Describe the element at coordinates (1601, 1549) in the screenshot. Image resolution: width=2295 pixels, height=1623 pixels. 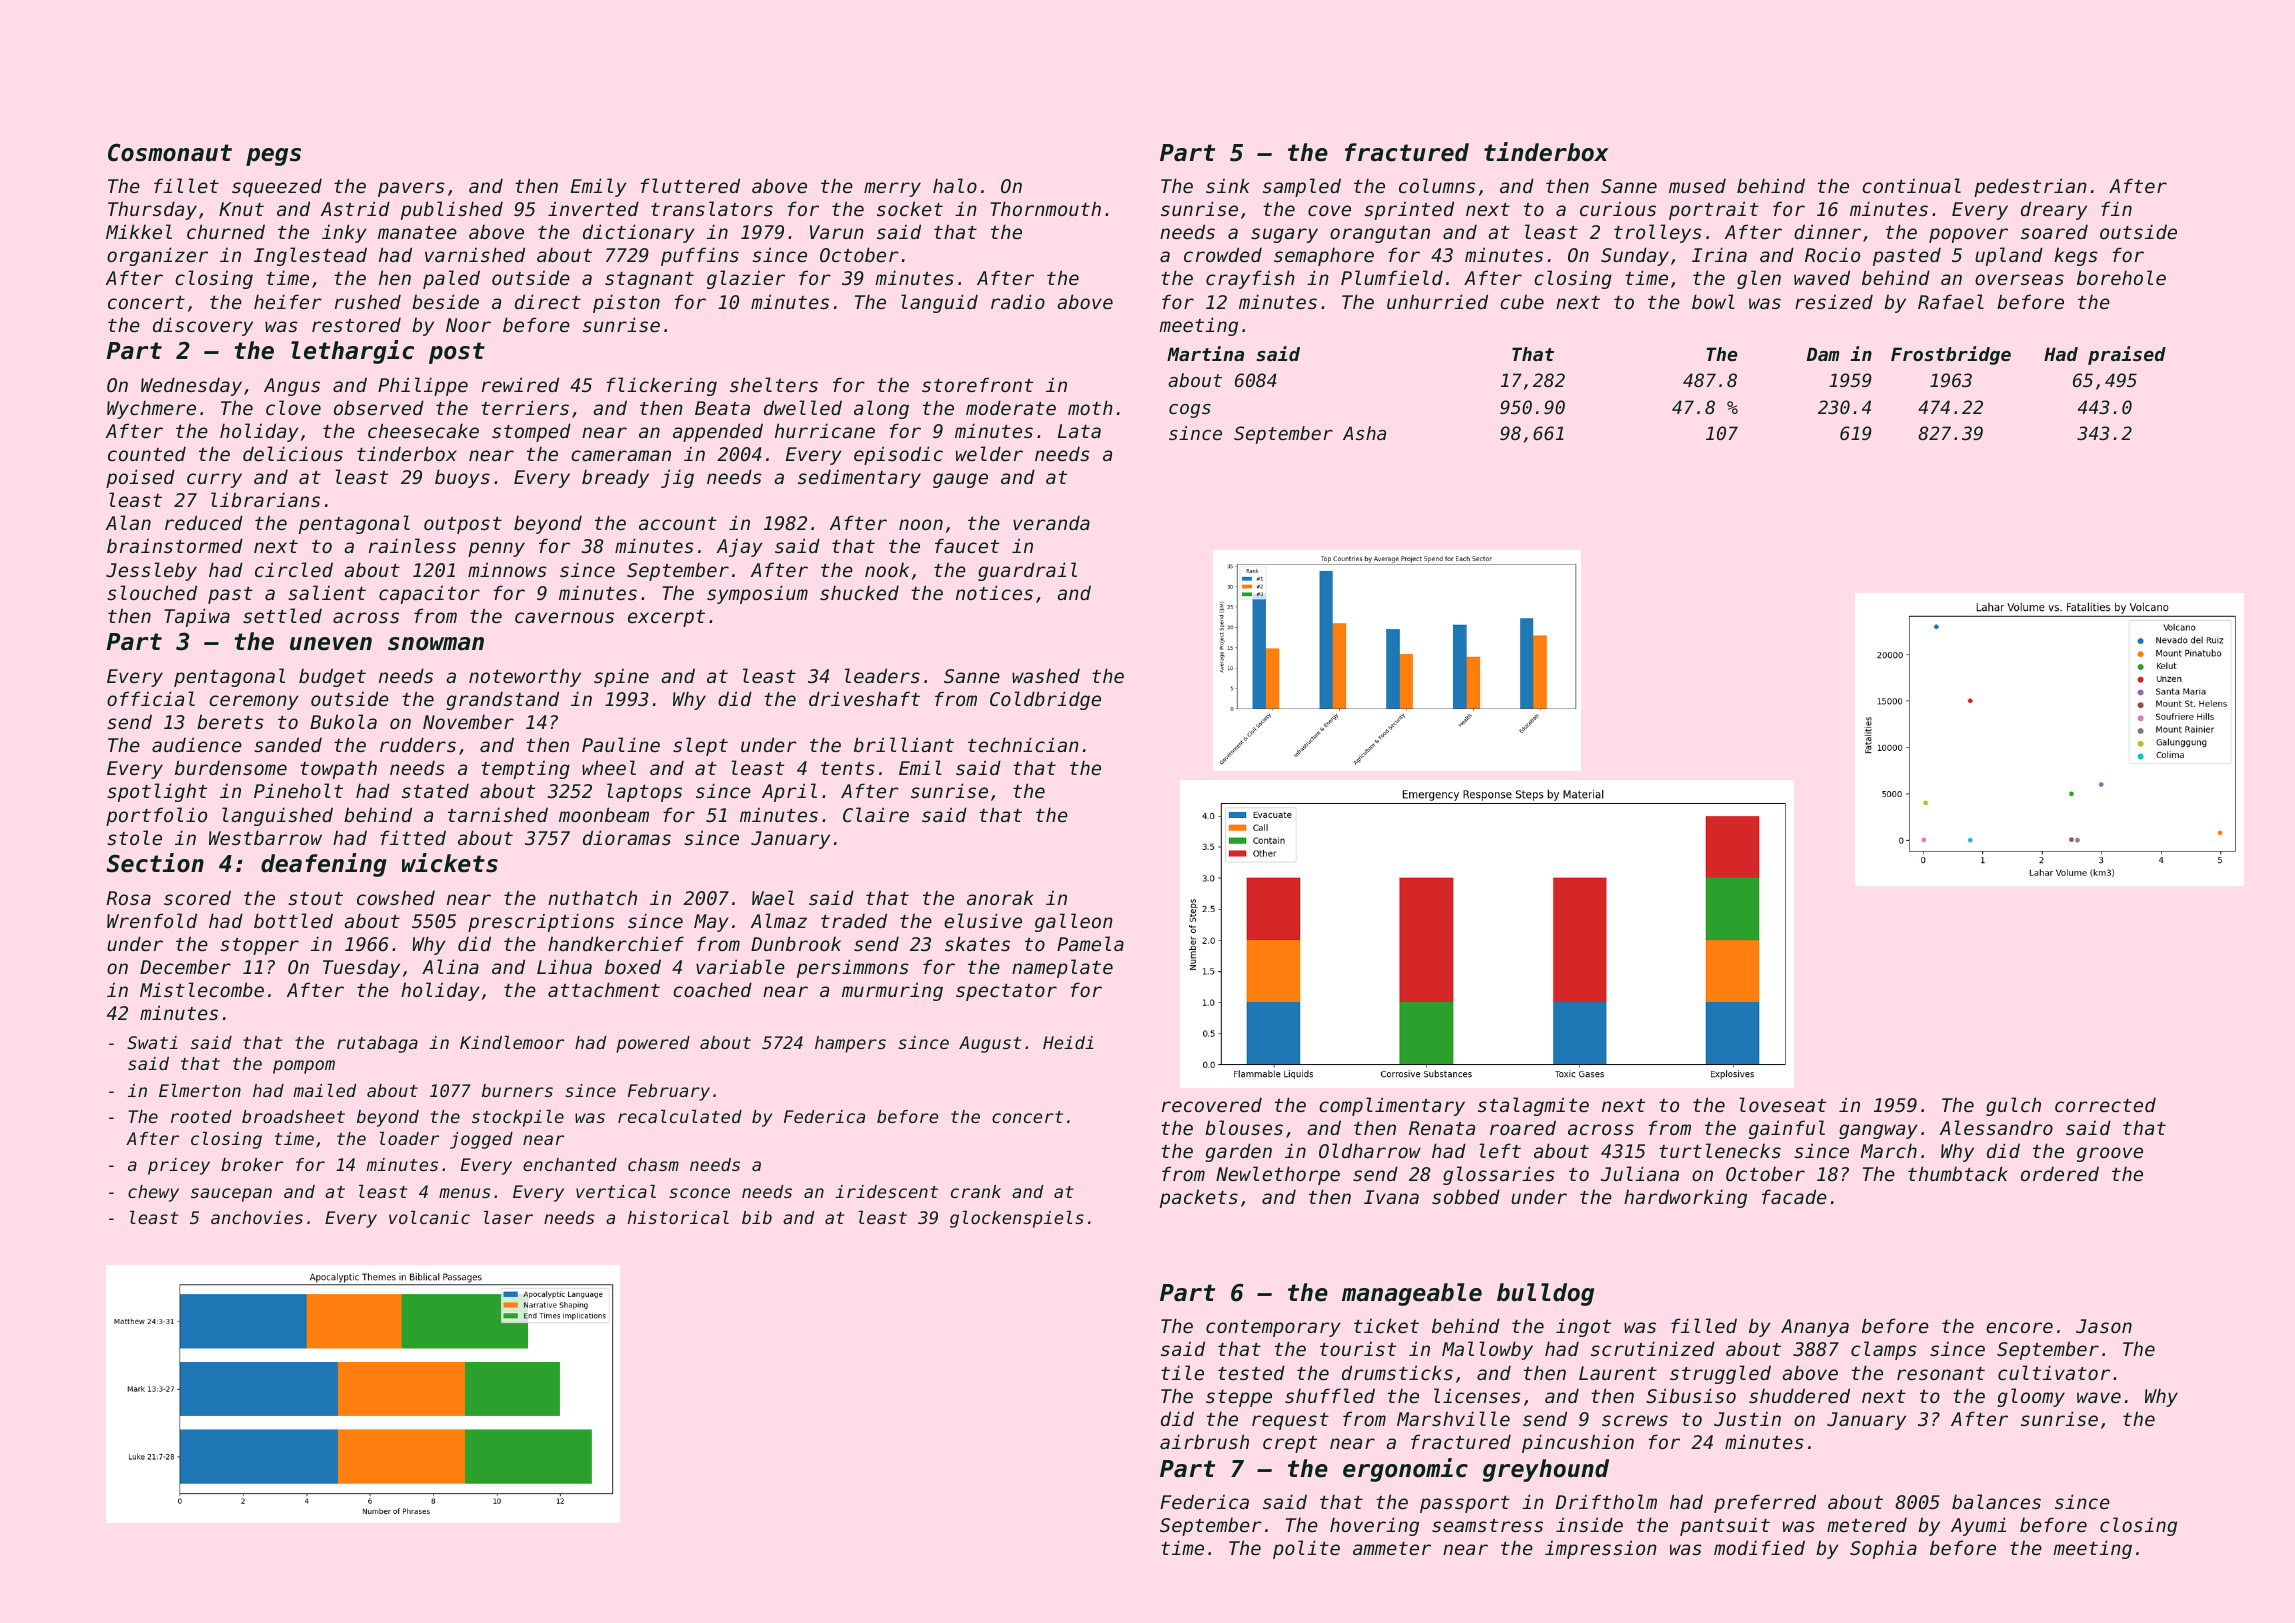
I see `impression` at that location.
